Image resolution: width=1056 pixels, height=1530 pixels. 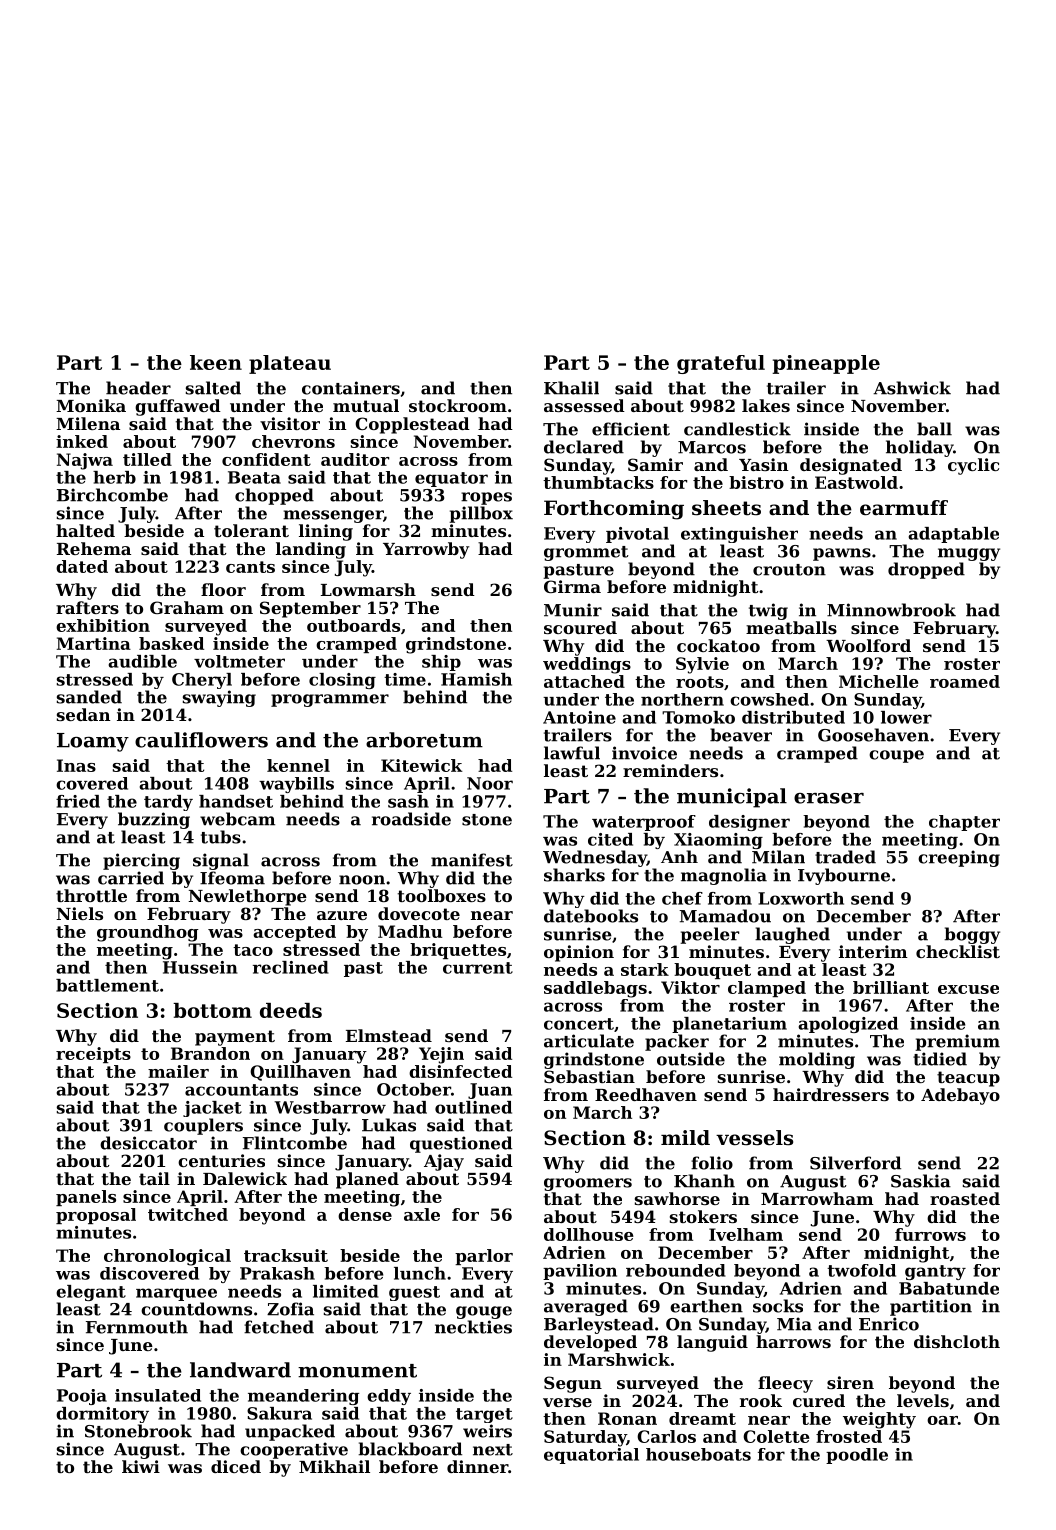 What do you see at coordinates (666, 1436) in the screenshot?
I see `Carlos` at bounding box center [666, 1436].
